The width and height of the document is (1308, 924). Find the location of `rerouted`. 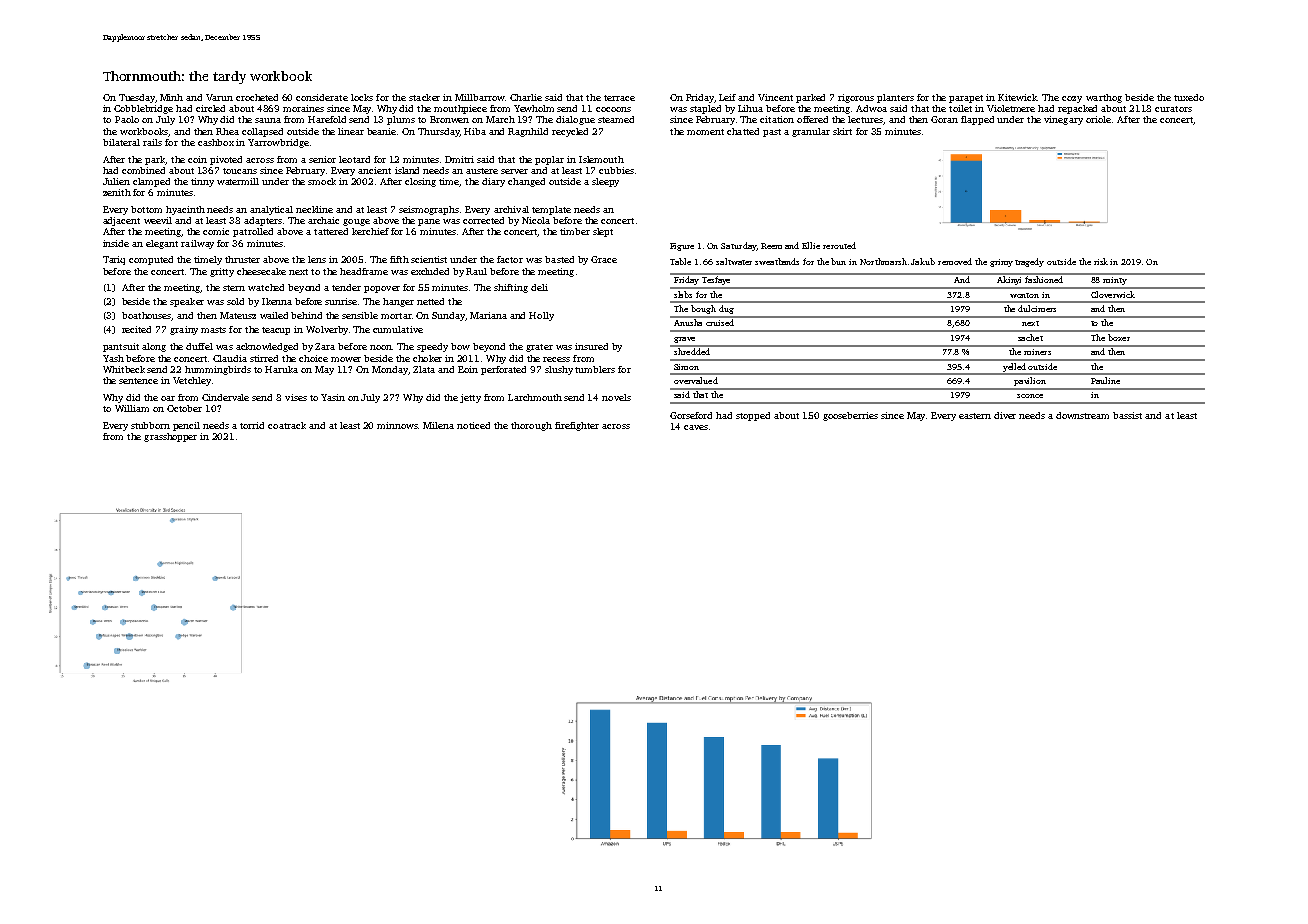

rerouted is located at coordinates (839, 245).
